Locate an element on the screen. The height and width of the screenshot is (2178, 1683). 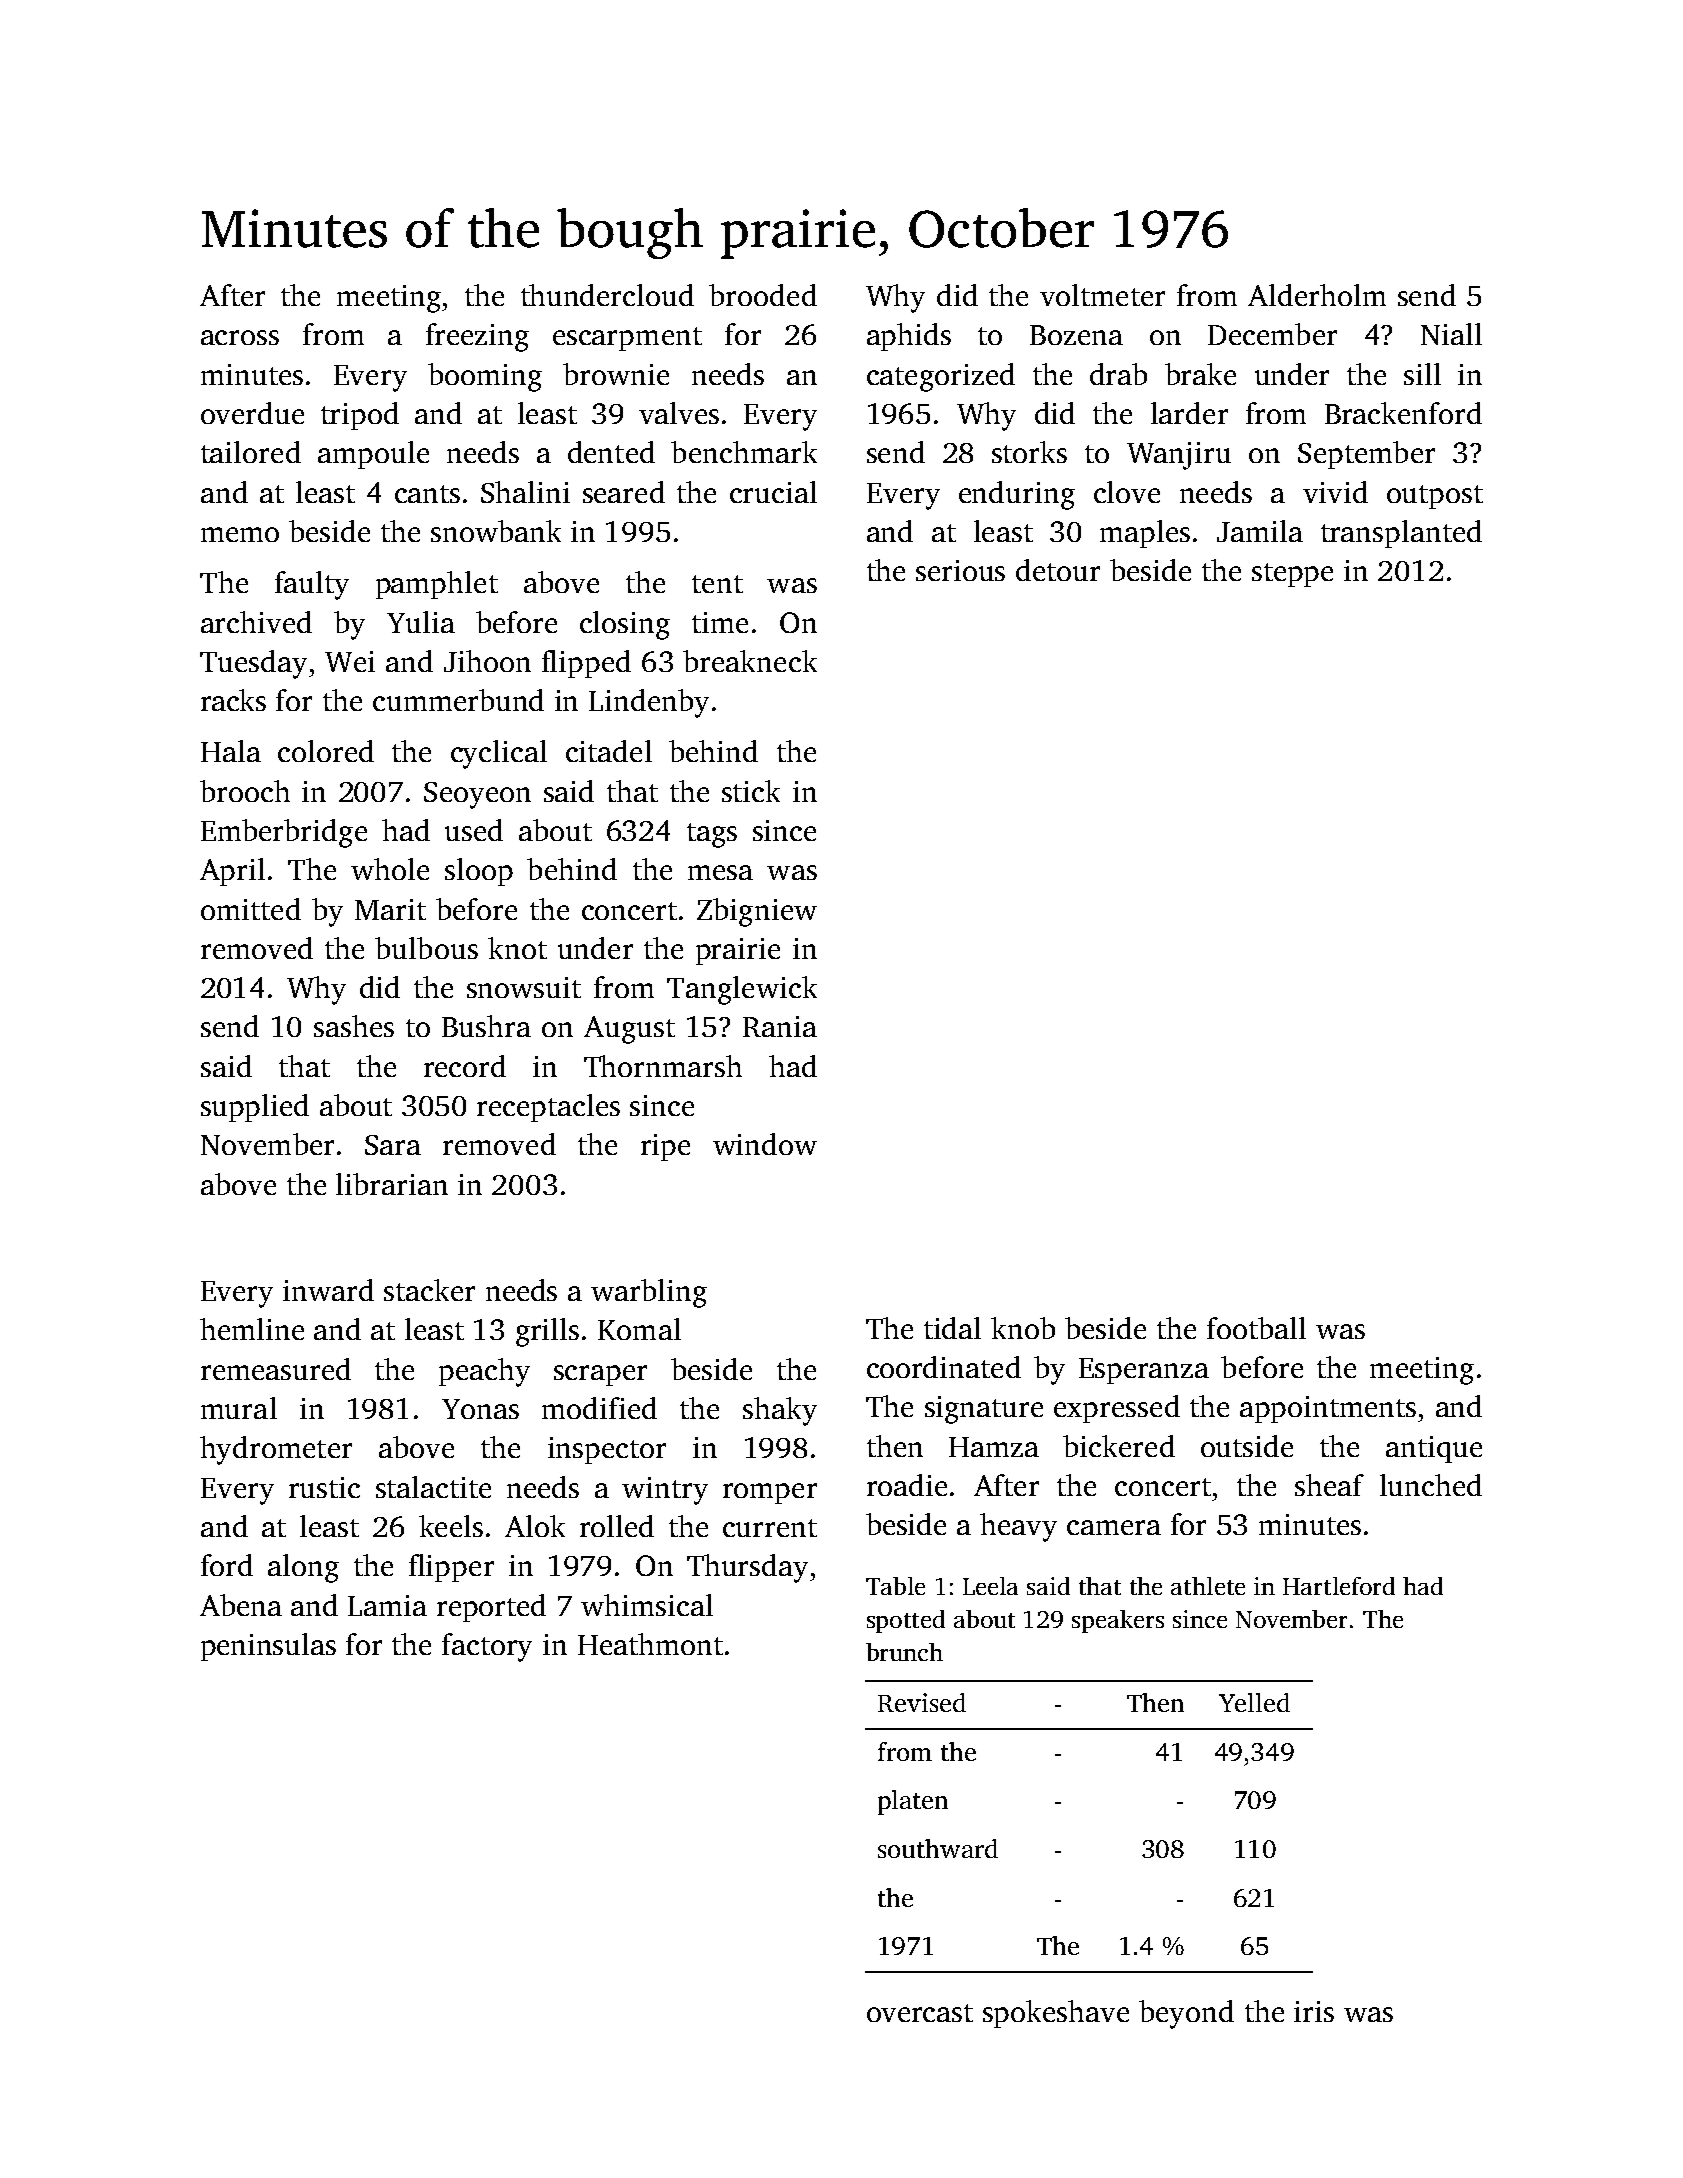
football is located at coordinates (1256, 1328).
